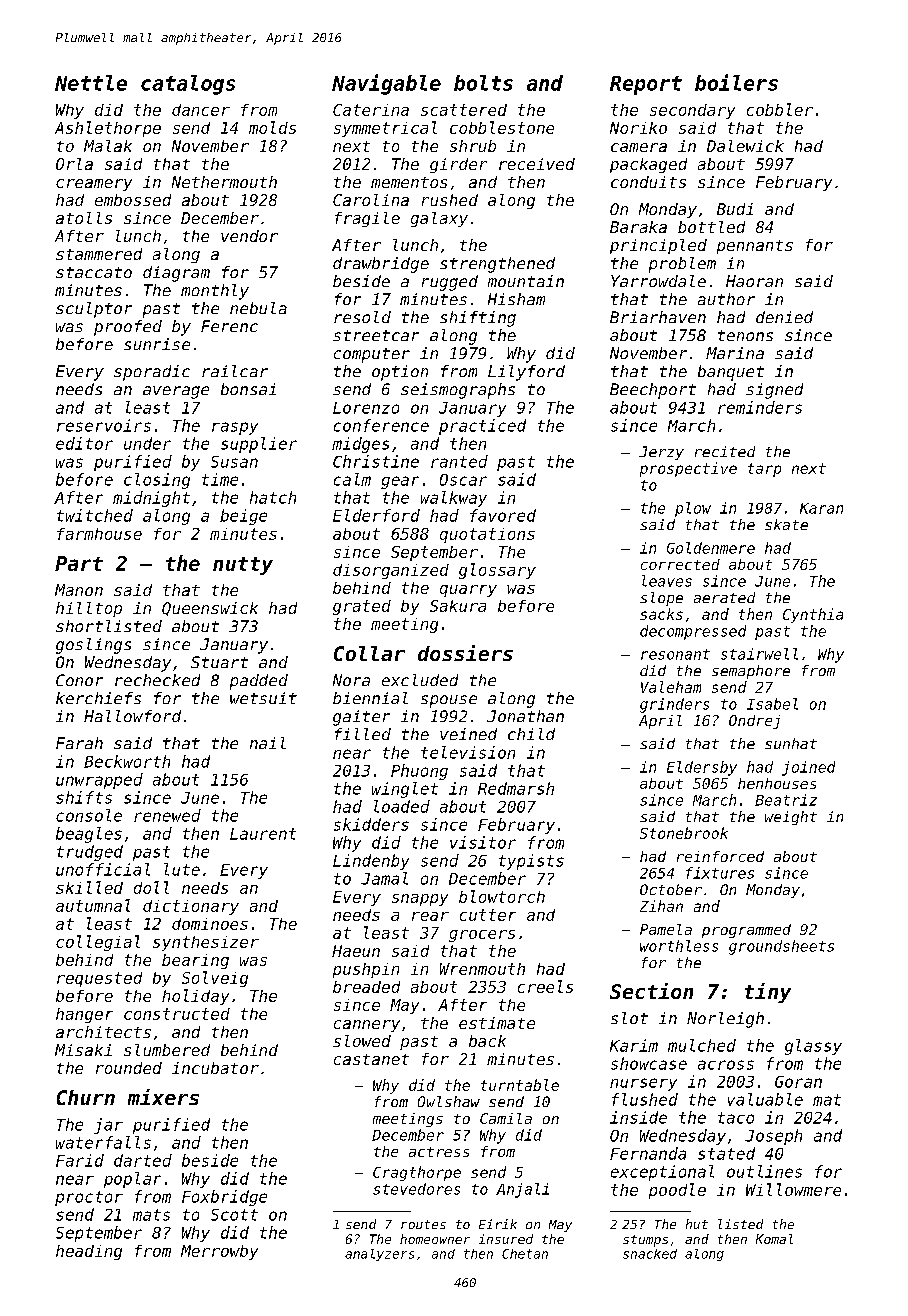  Describe the element at coordinates (268, 743) in the image. I see `nail` at that location.
